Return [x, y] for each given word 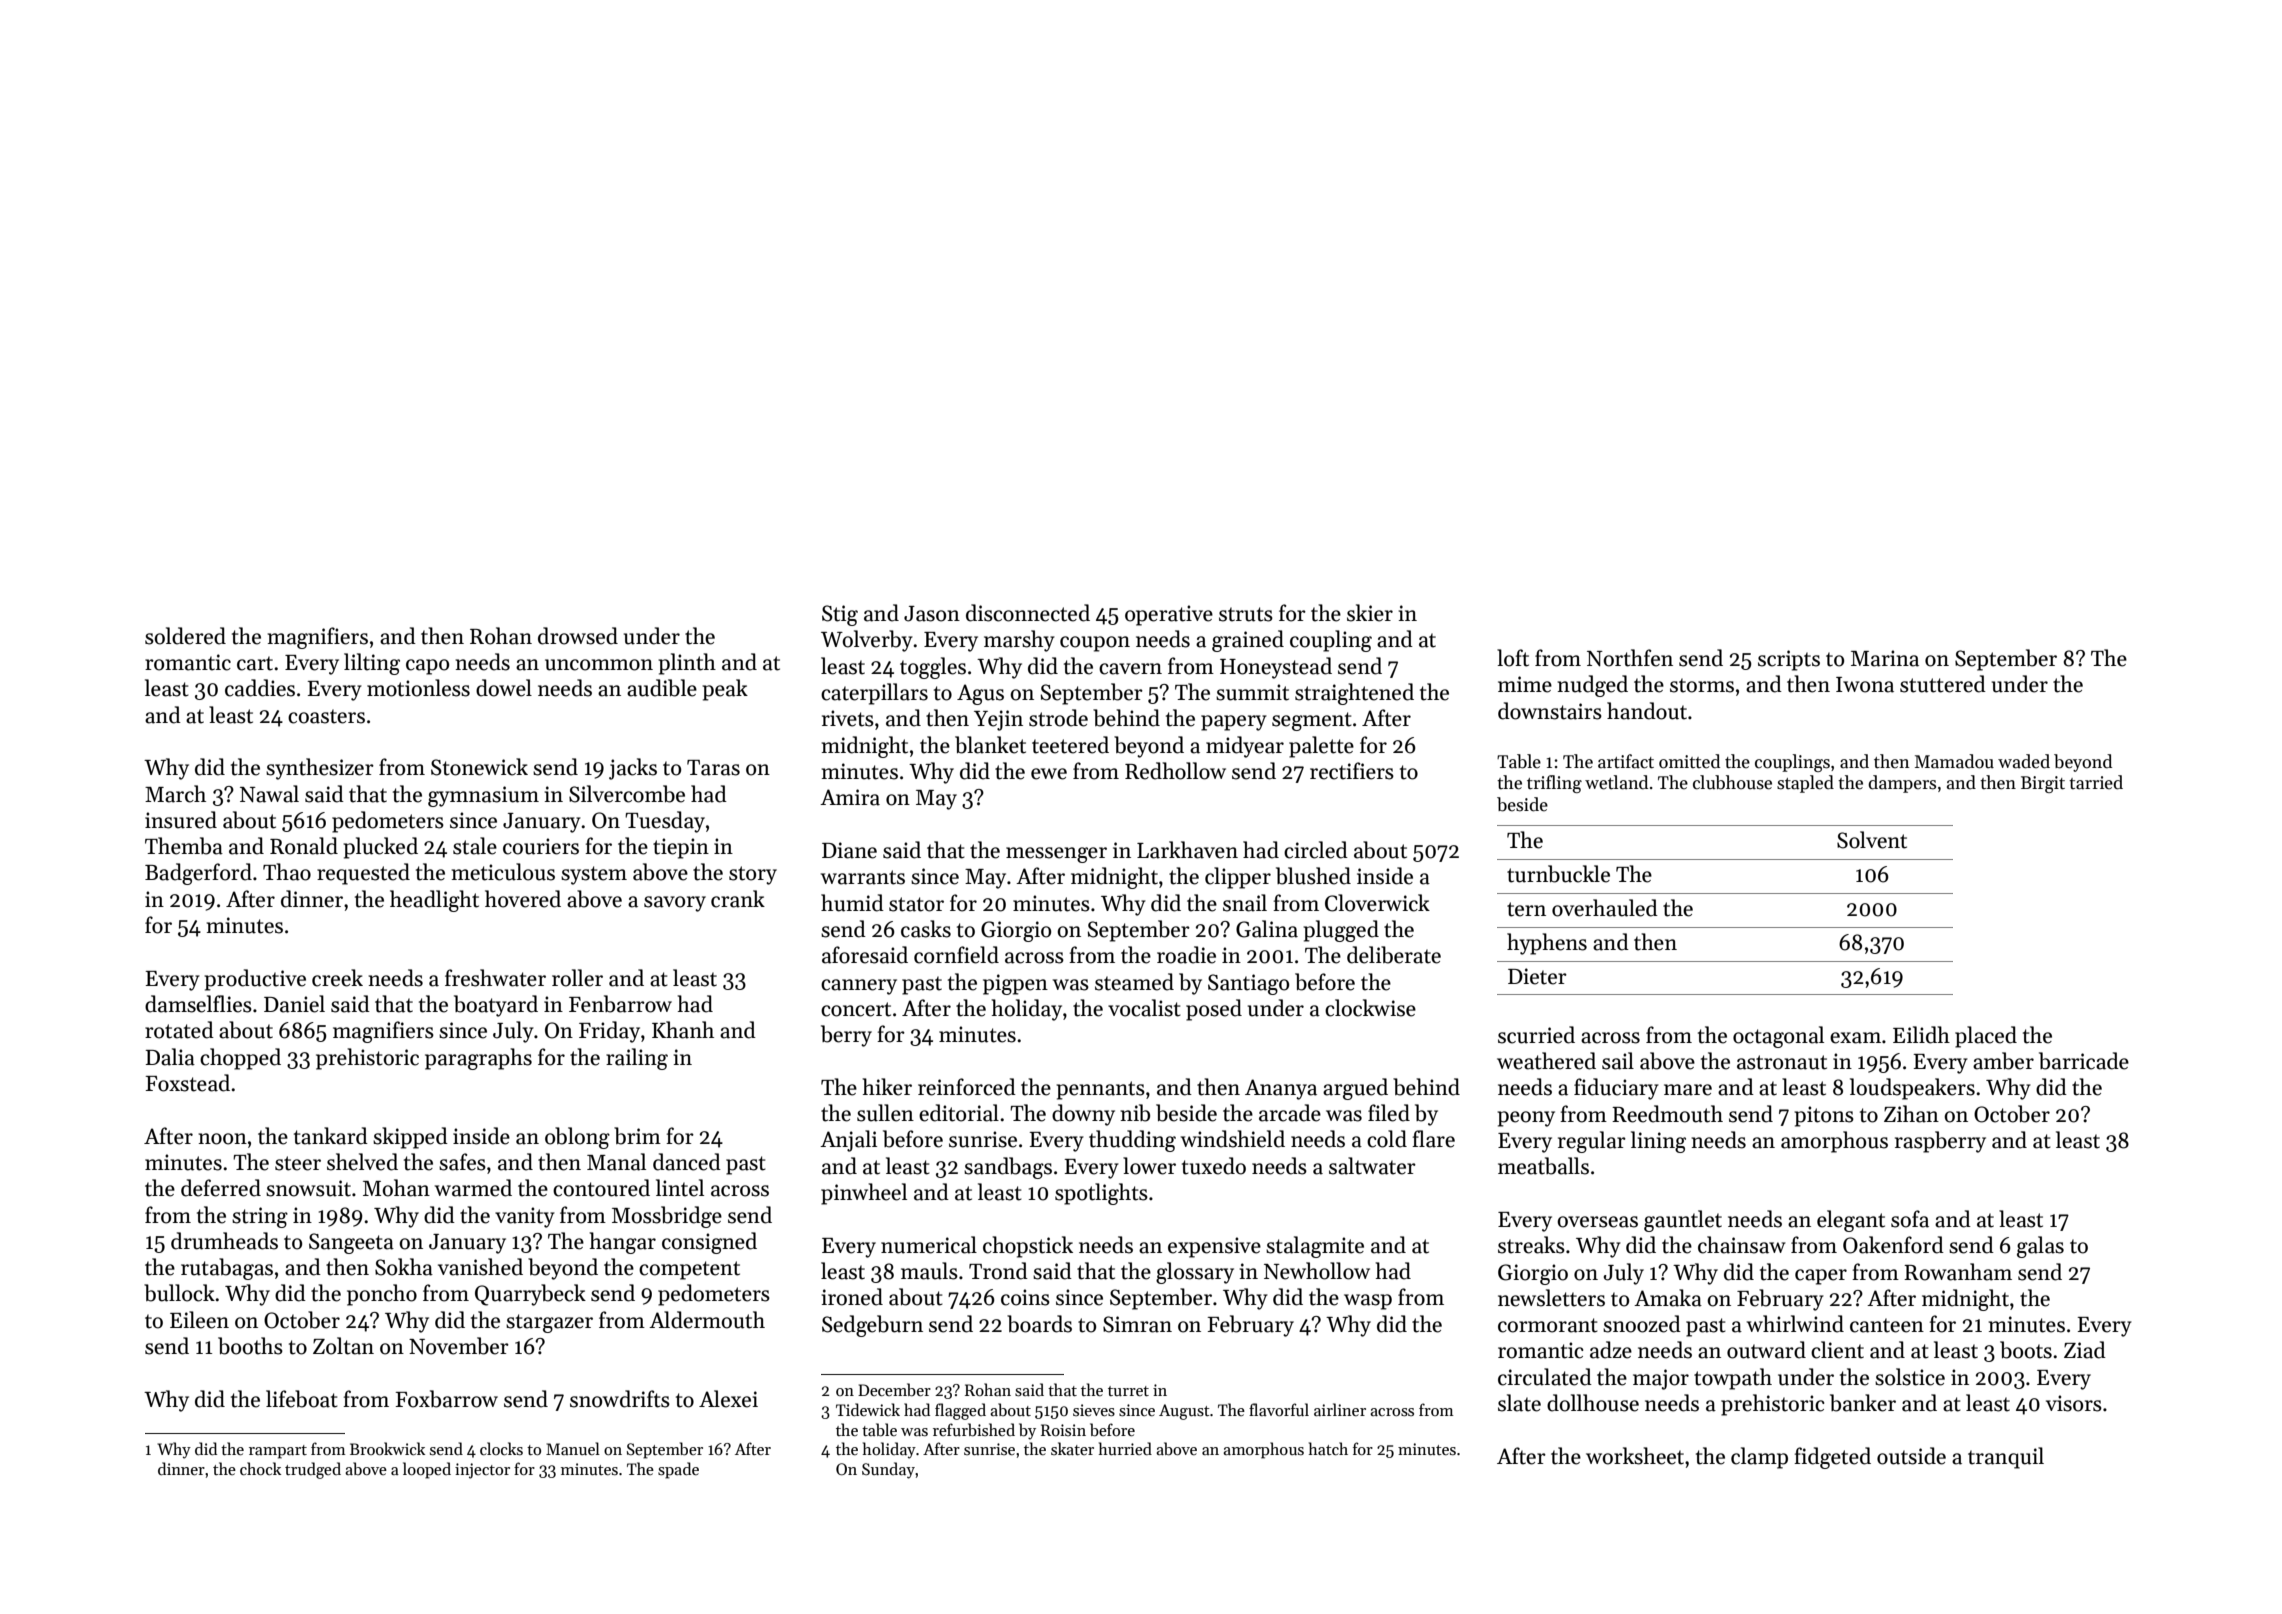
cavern [1130, 669]
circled [1316, 850]
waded [2024, 761]
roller [577, 978]
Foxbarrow [446, 1399]
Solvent [1872, 840]
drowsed [578, 636]
